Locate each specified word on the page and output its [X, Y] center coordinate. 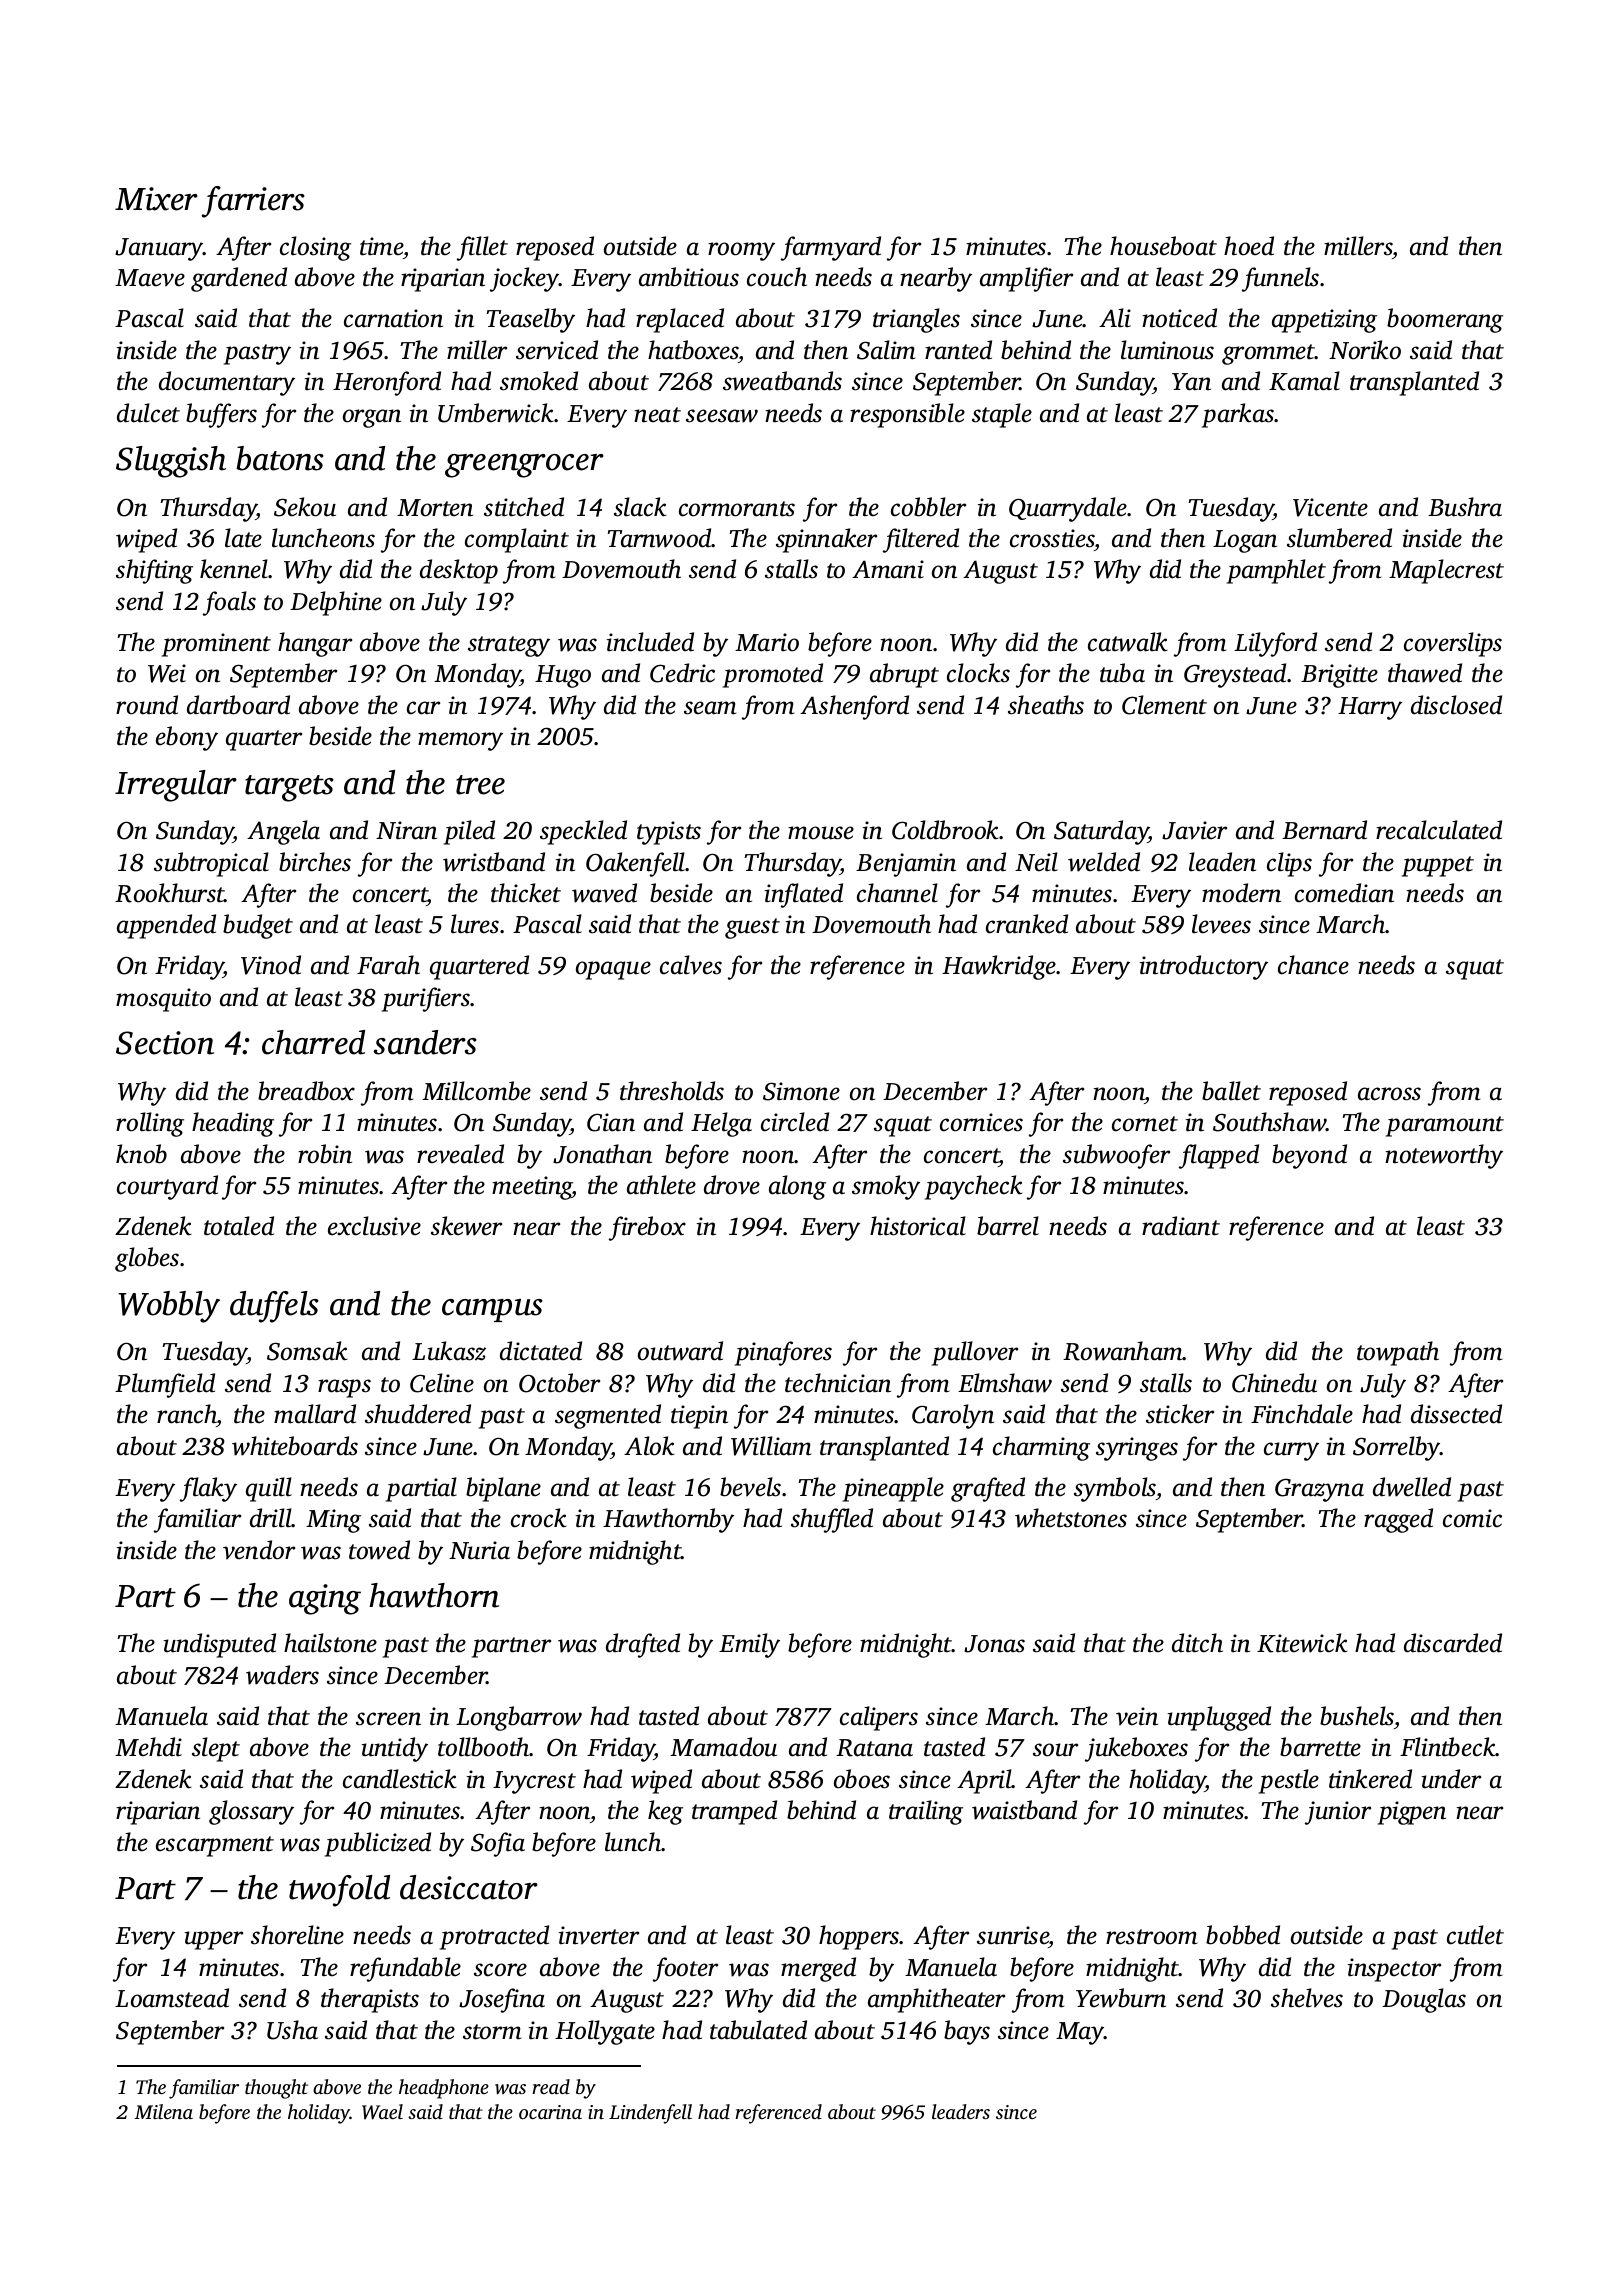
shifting [154, 571]
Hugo [563, 676]
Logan [1245, 541]
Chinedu [1274, 1383]
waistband [1024, 1810]
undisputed [220, 1645]
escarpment [215, 1846]
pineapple [893, 1489]
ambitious [689, 277]
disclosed [1456, 705]
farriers [253, 202]
